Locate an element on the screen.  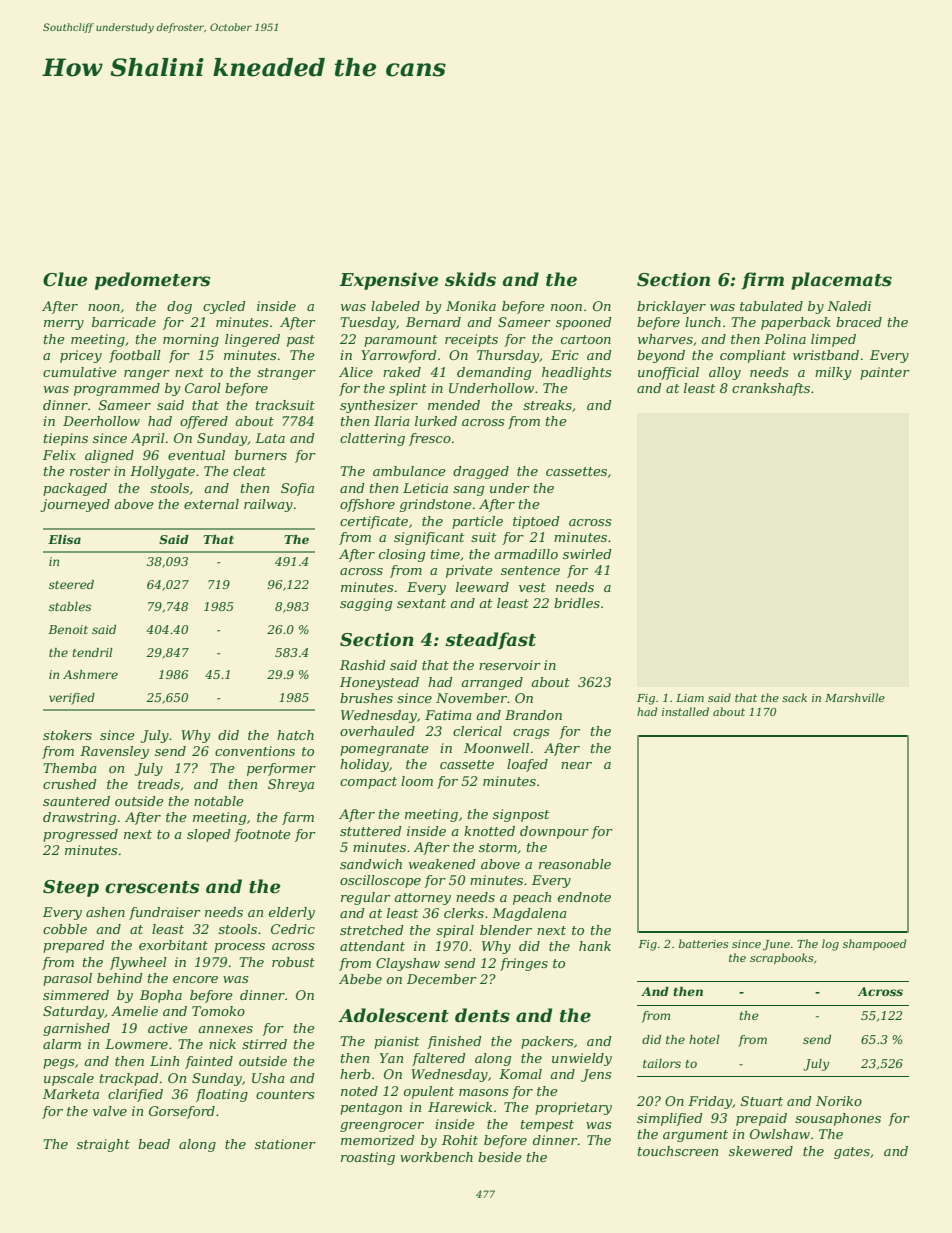
shampooed is located at coordinates (875, 944).
